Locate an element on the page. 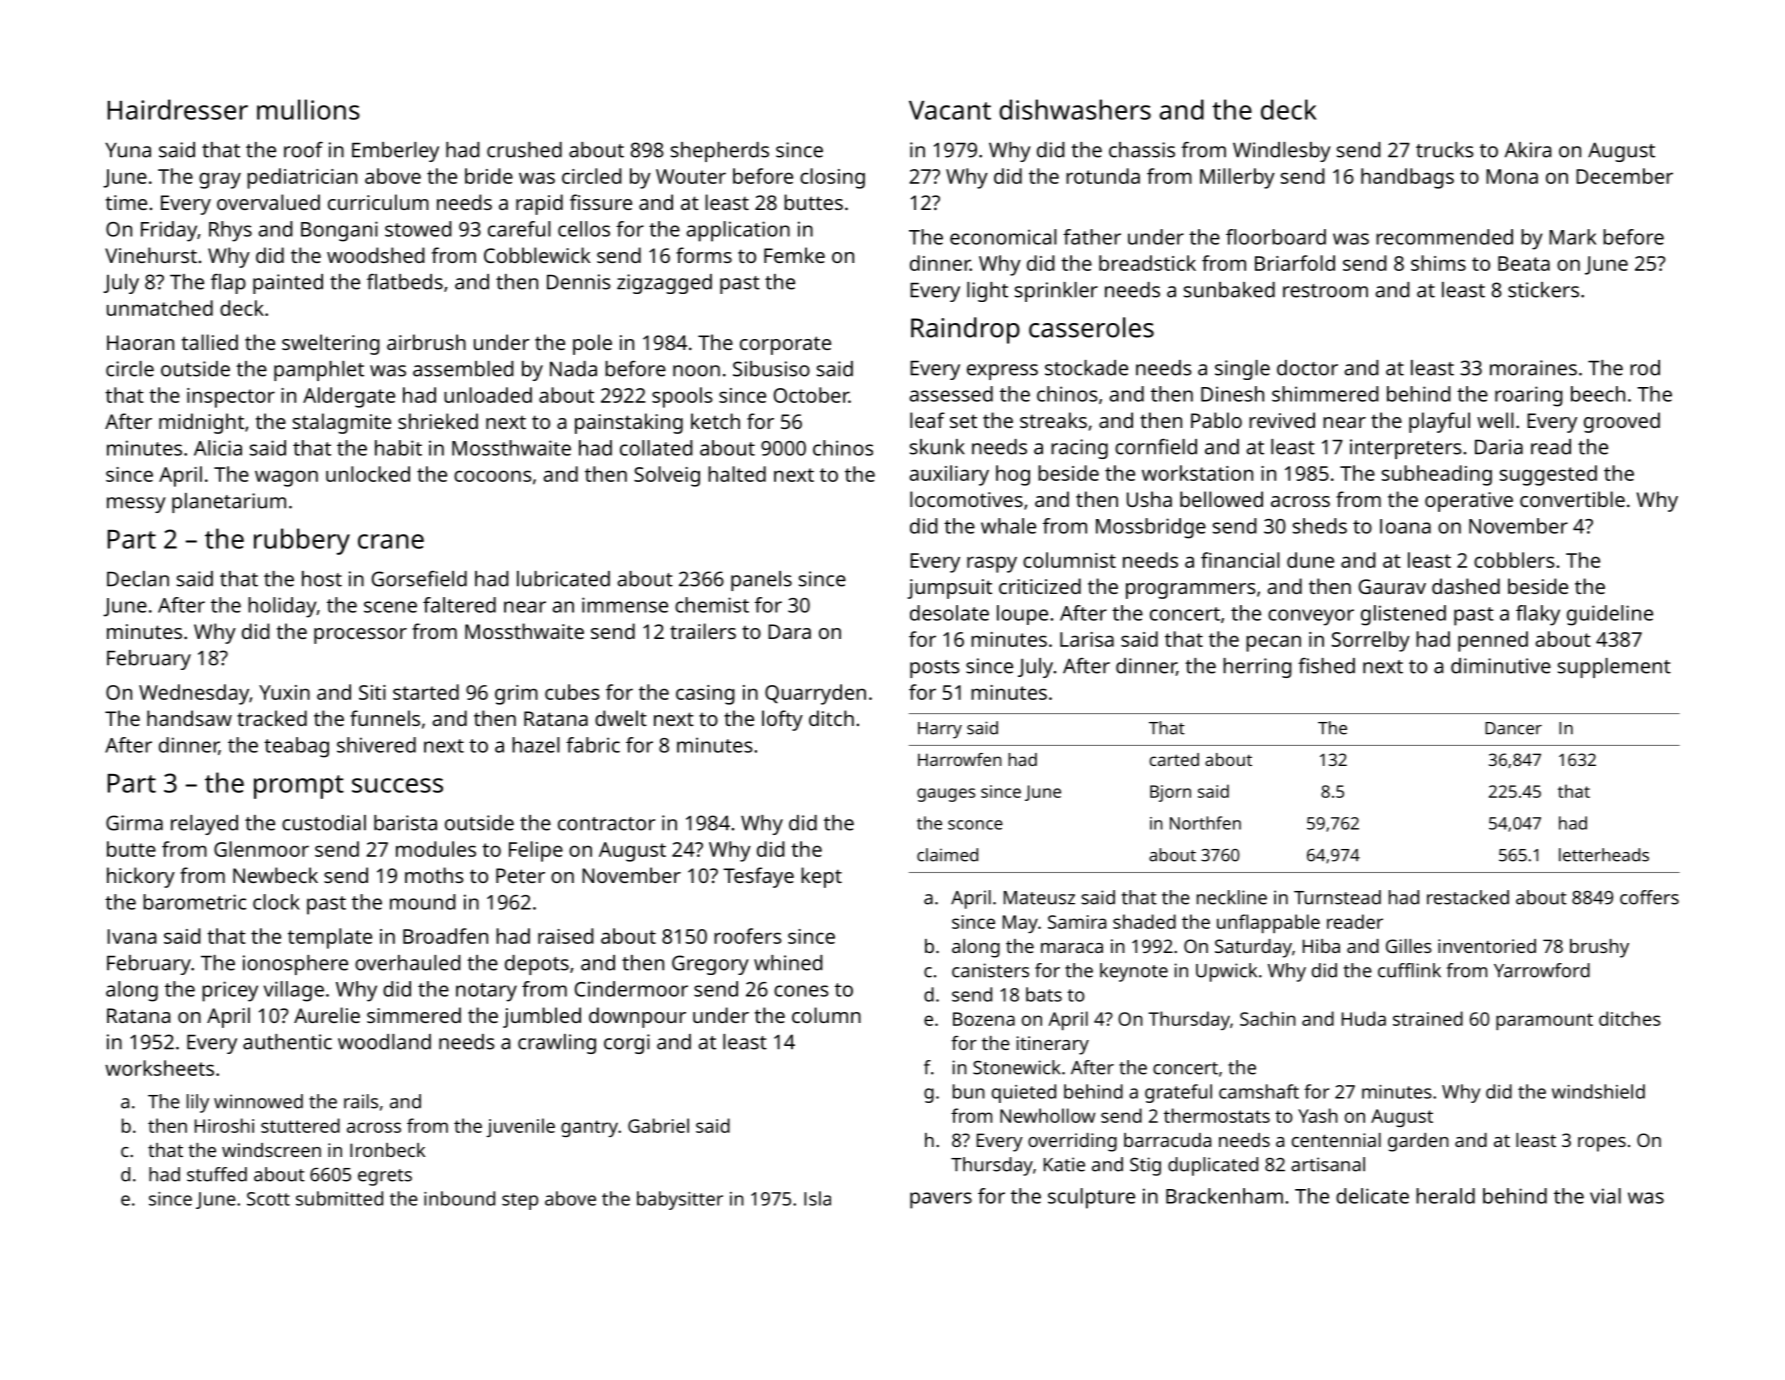 Image resolution: width=1785 pixels, height=1380 pixels. template is located at coordinates (330, 938).
